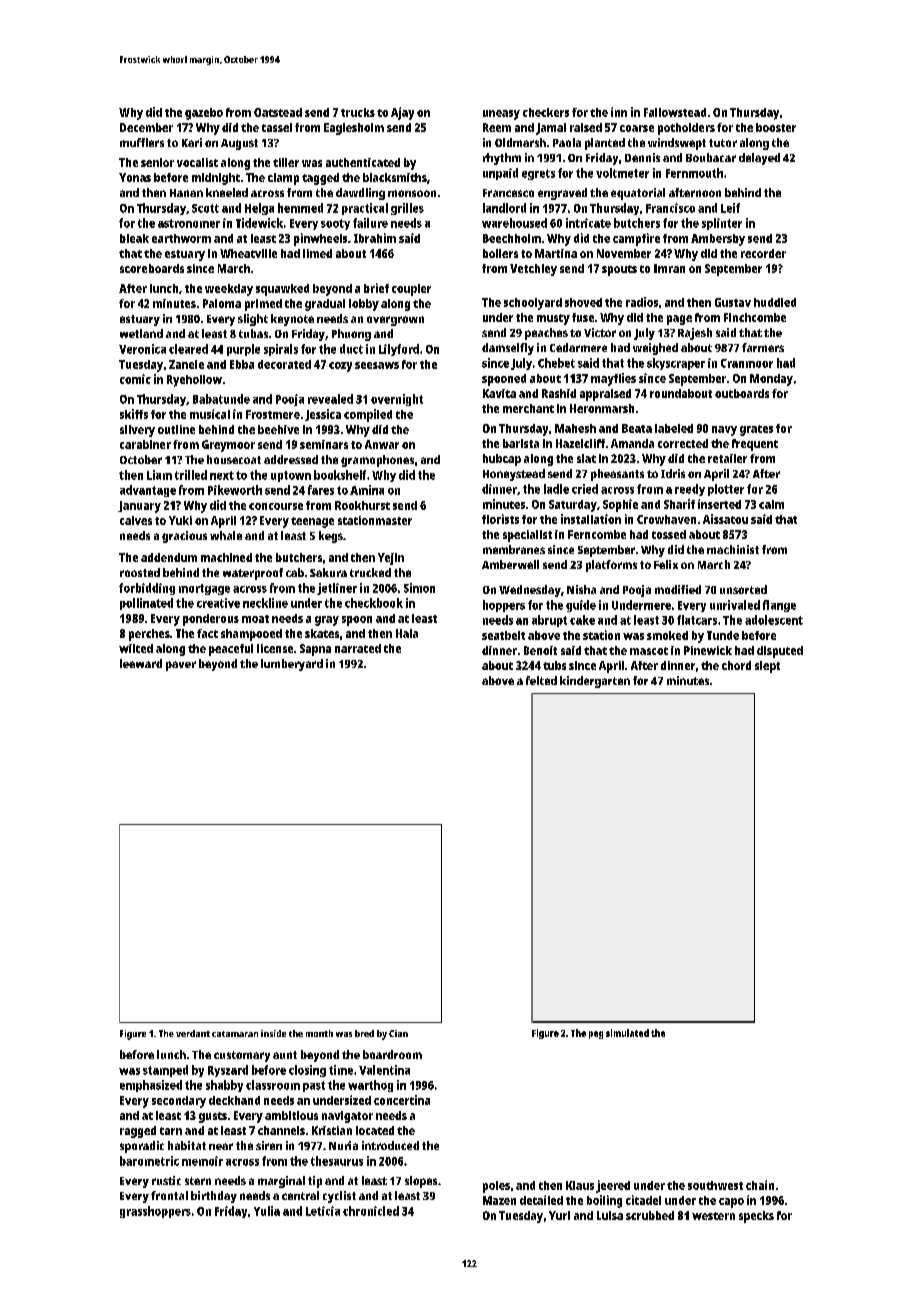 The height and width of the image is (1308, 924). I want to click on gazebo, so click(204, 114).
